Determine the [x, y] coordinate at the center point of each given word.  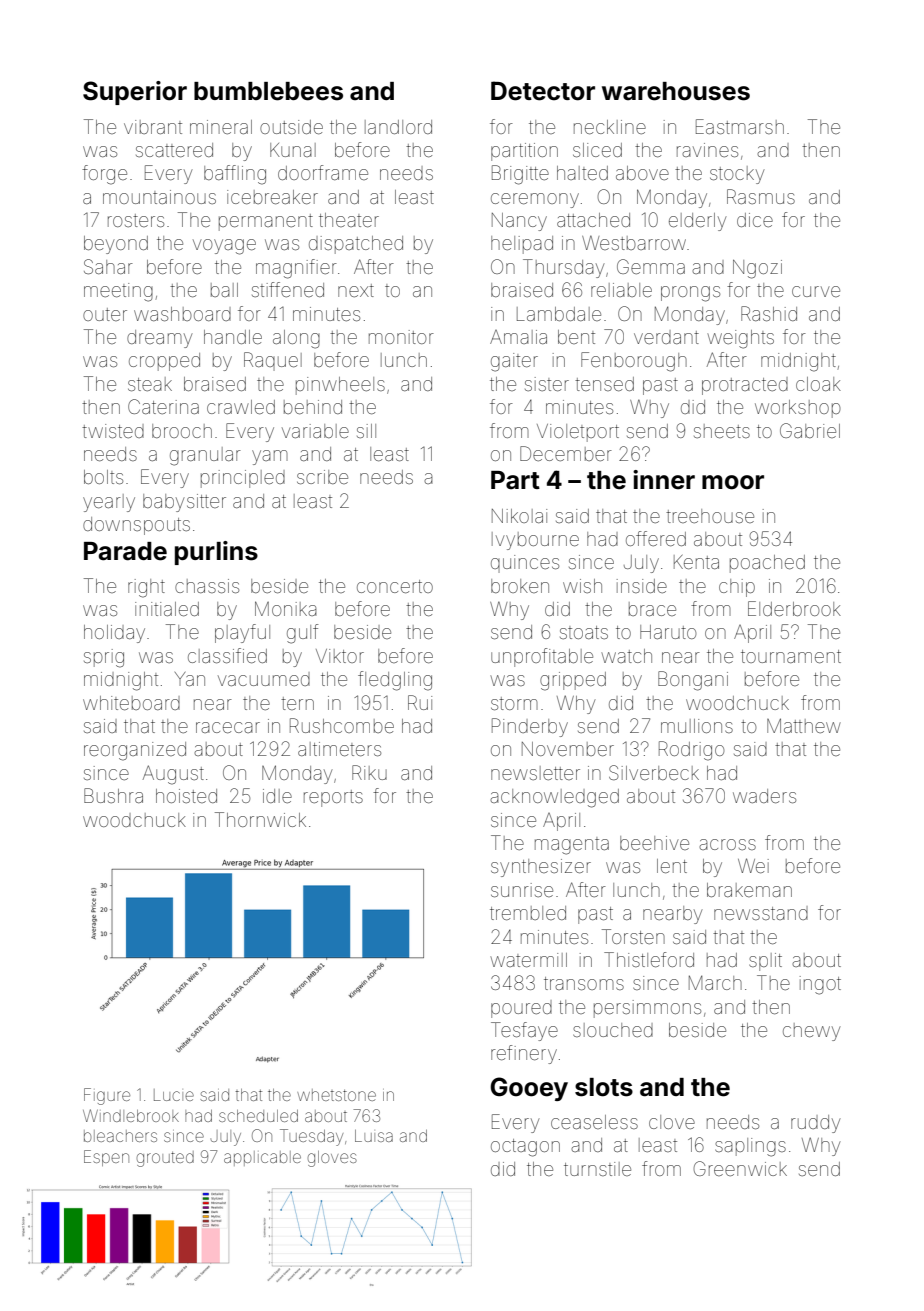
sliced [597, 150]
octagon [525, 1148]
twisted [113, 431]
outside [291, 127]
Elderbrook [794, 608]
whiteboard [131, 703]
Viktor [340, 656]
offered [656, 538]
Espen [106, 1158]
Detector [543, 91]
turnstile [597, 1169]
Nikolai [519, 516]
